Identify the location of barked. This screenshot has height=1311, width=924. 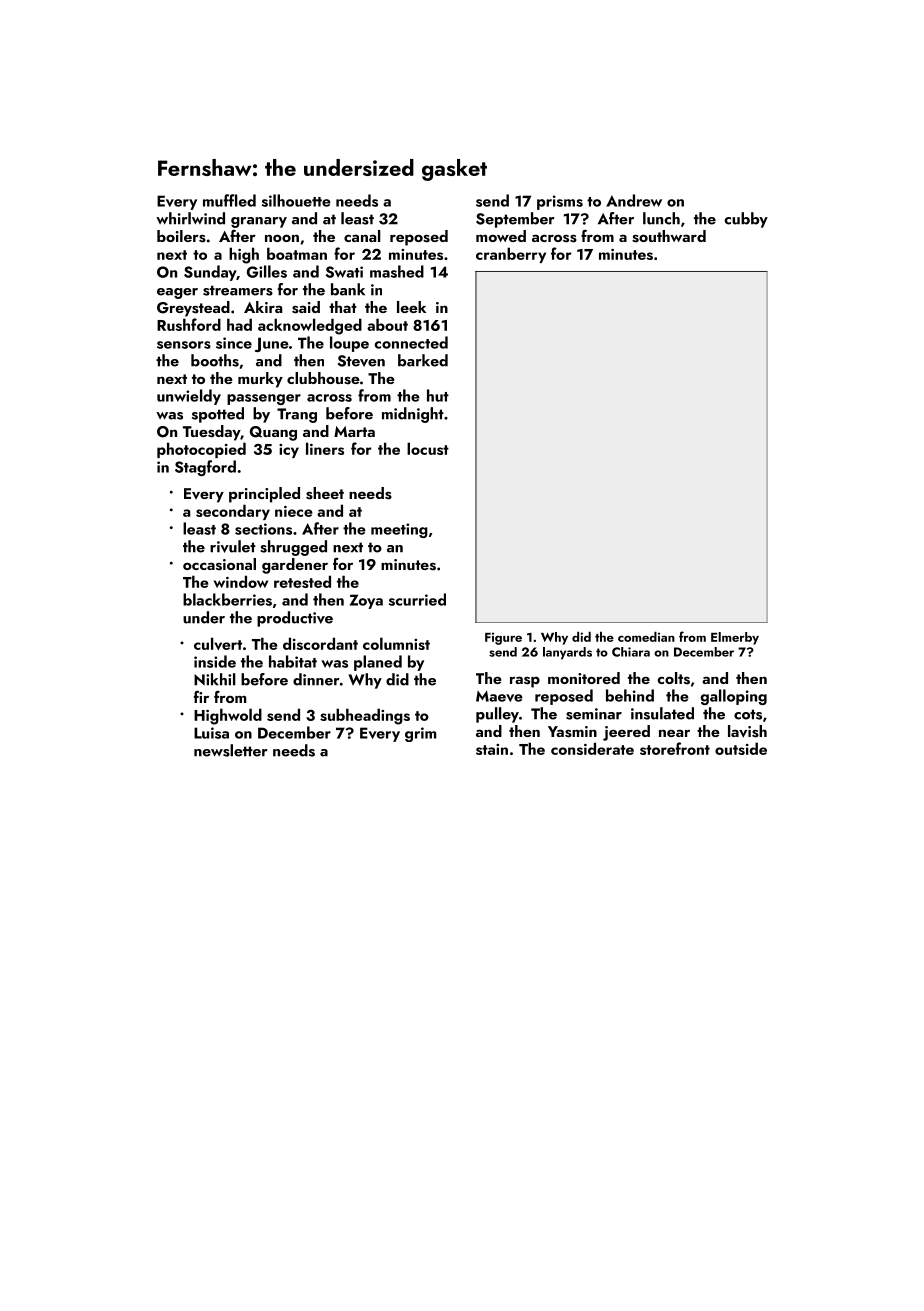
(423, 360).
